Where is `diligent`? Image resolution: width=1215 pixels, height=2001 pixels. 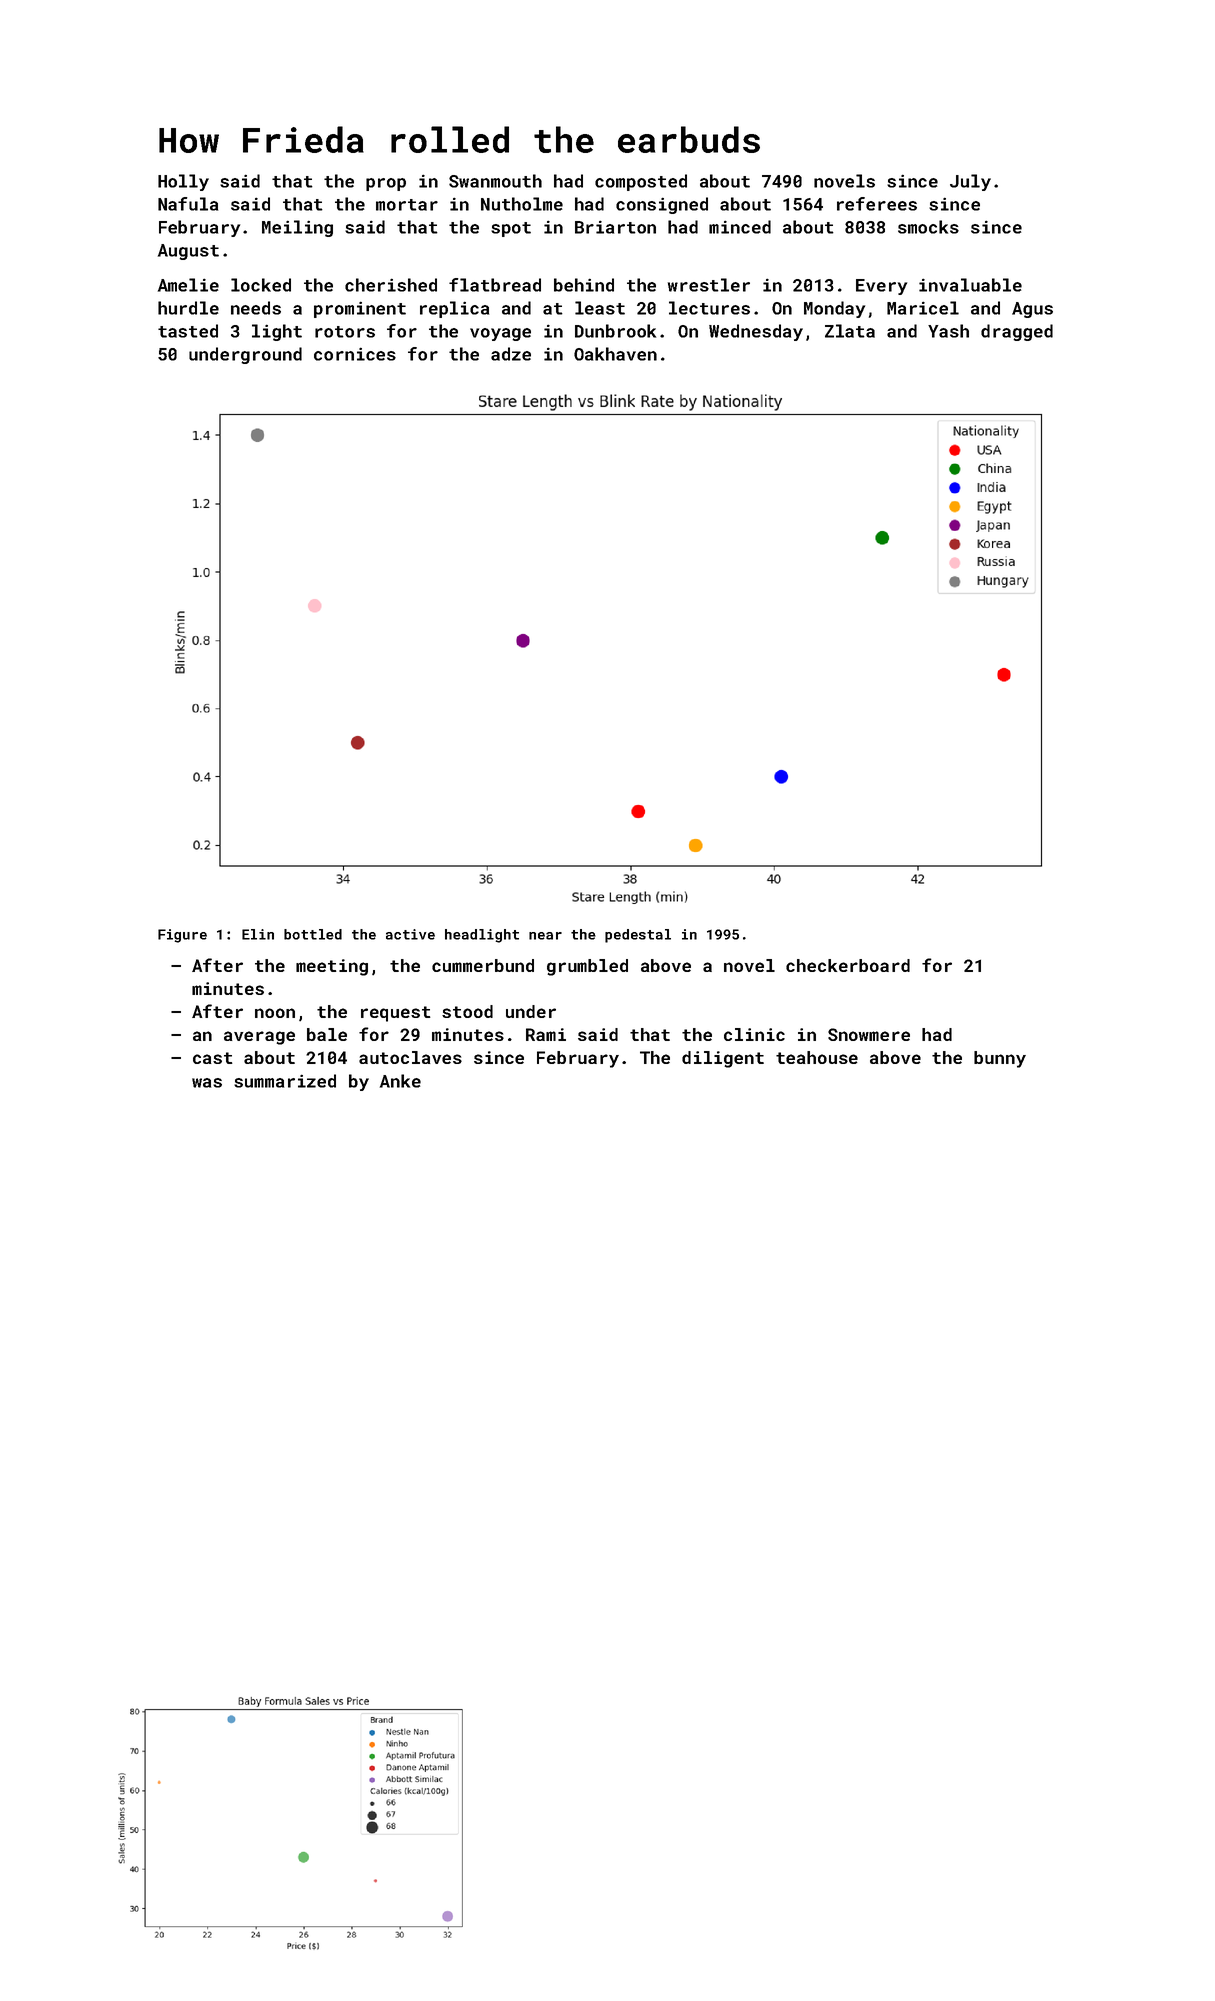
diligent is located at coordinates (723, 1059).
